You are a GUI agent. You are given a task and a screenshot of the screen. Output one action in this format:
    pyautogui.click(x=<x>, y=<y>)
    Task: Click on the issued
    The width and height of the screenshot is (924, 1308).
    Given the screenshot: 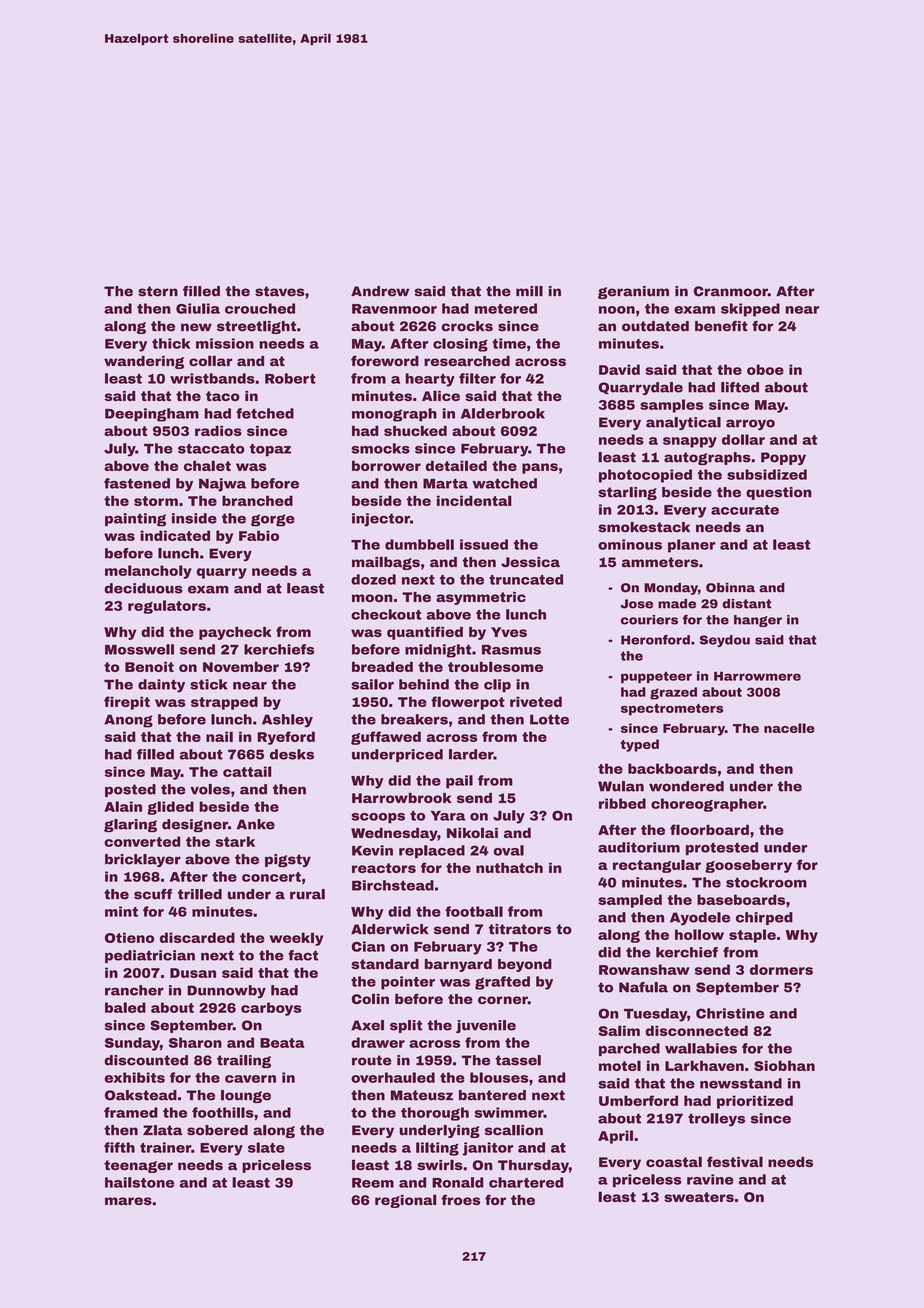 What is the action you would take?
    pyautogui.click(x=484, y=544)
